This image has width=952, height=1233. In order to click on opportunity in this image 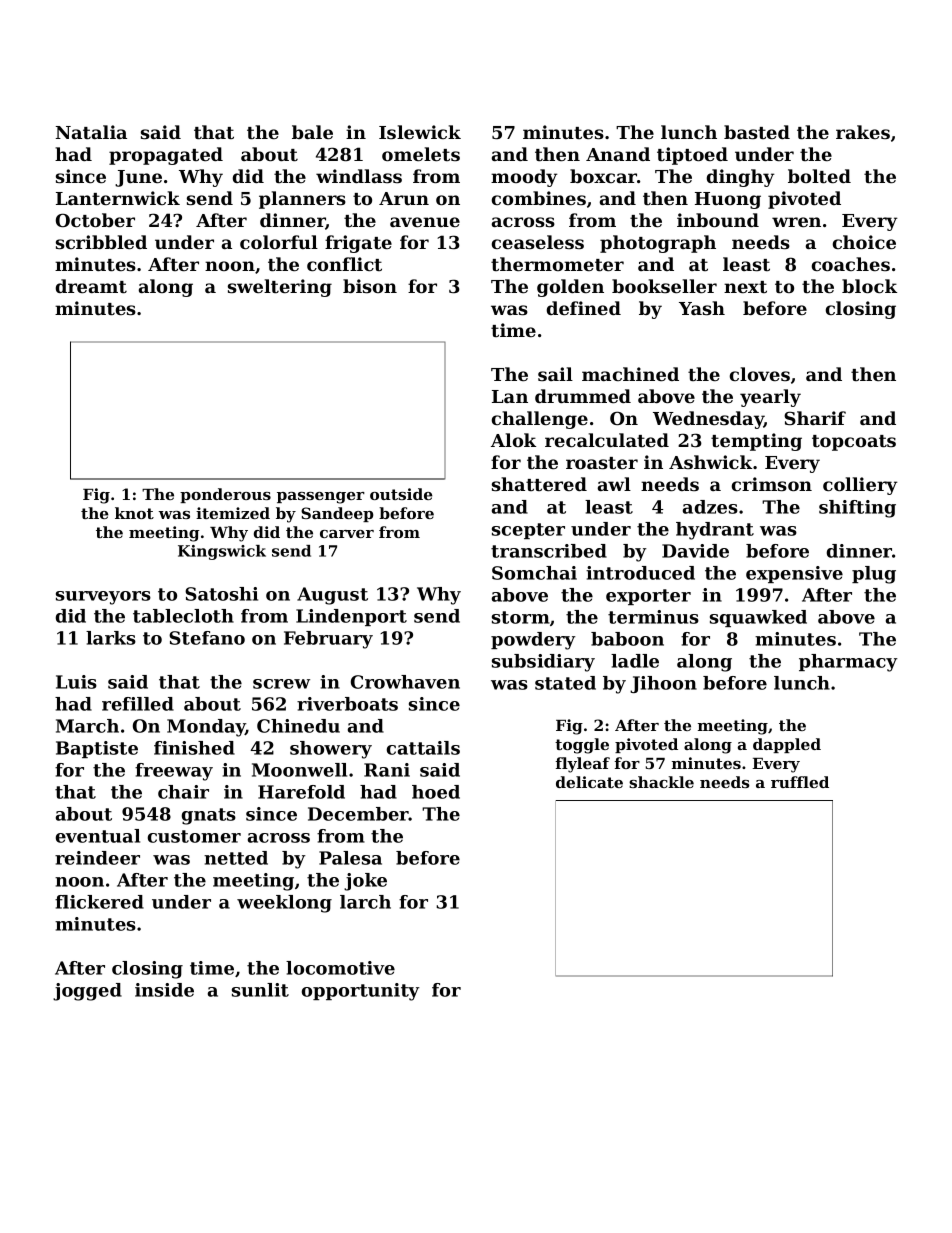, I will do `click(361, 992)`.
